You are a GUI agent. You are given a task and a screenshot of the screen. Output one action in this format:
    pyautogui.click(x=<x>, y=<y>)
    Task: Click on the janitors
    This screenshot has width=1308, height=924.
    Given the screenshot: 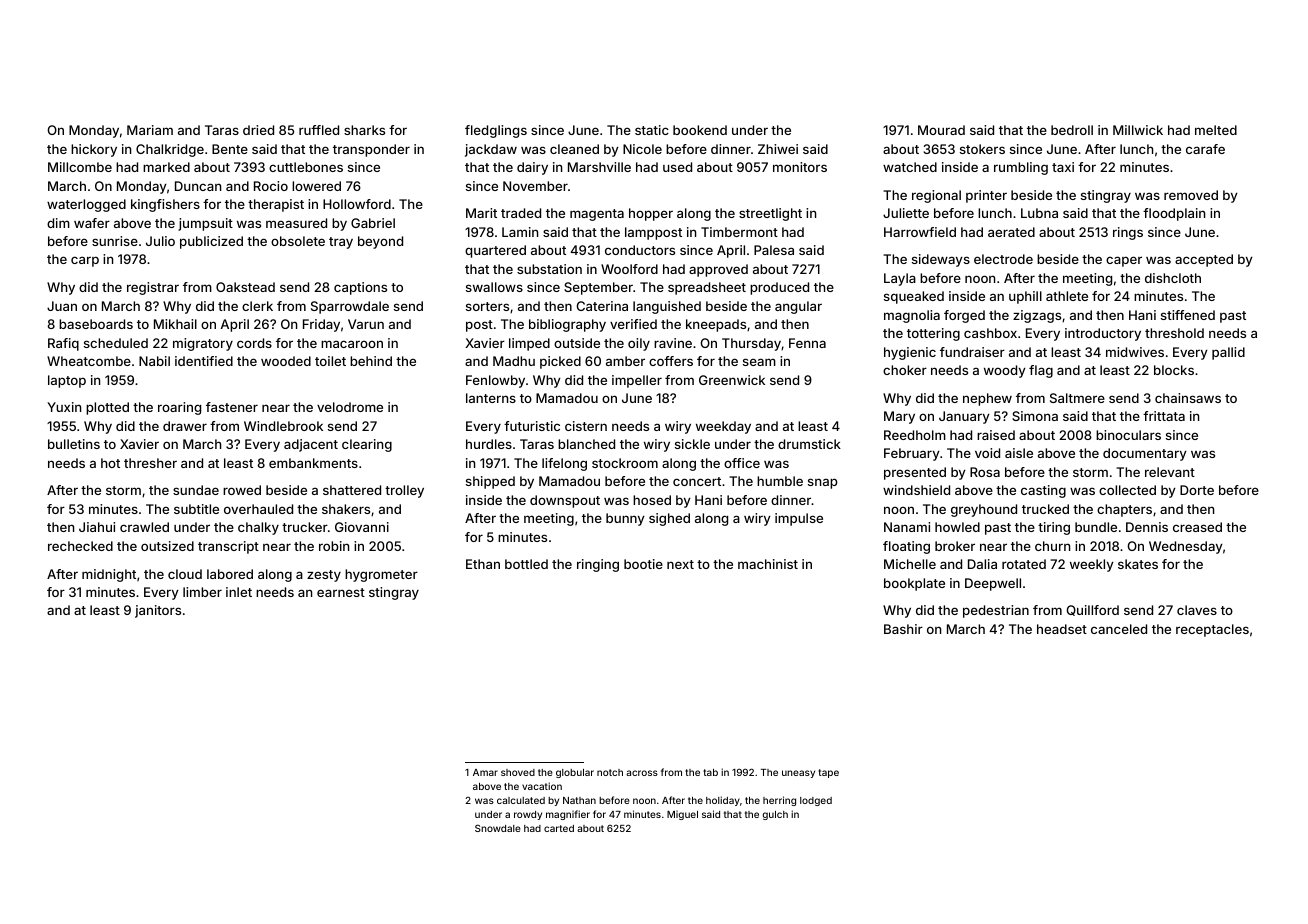 What is the action you would take?
    pyautogui.click(x=158, y=611)
